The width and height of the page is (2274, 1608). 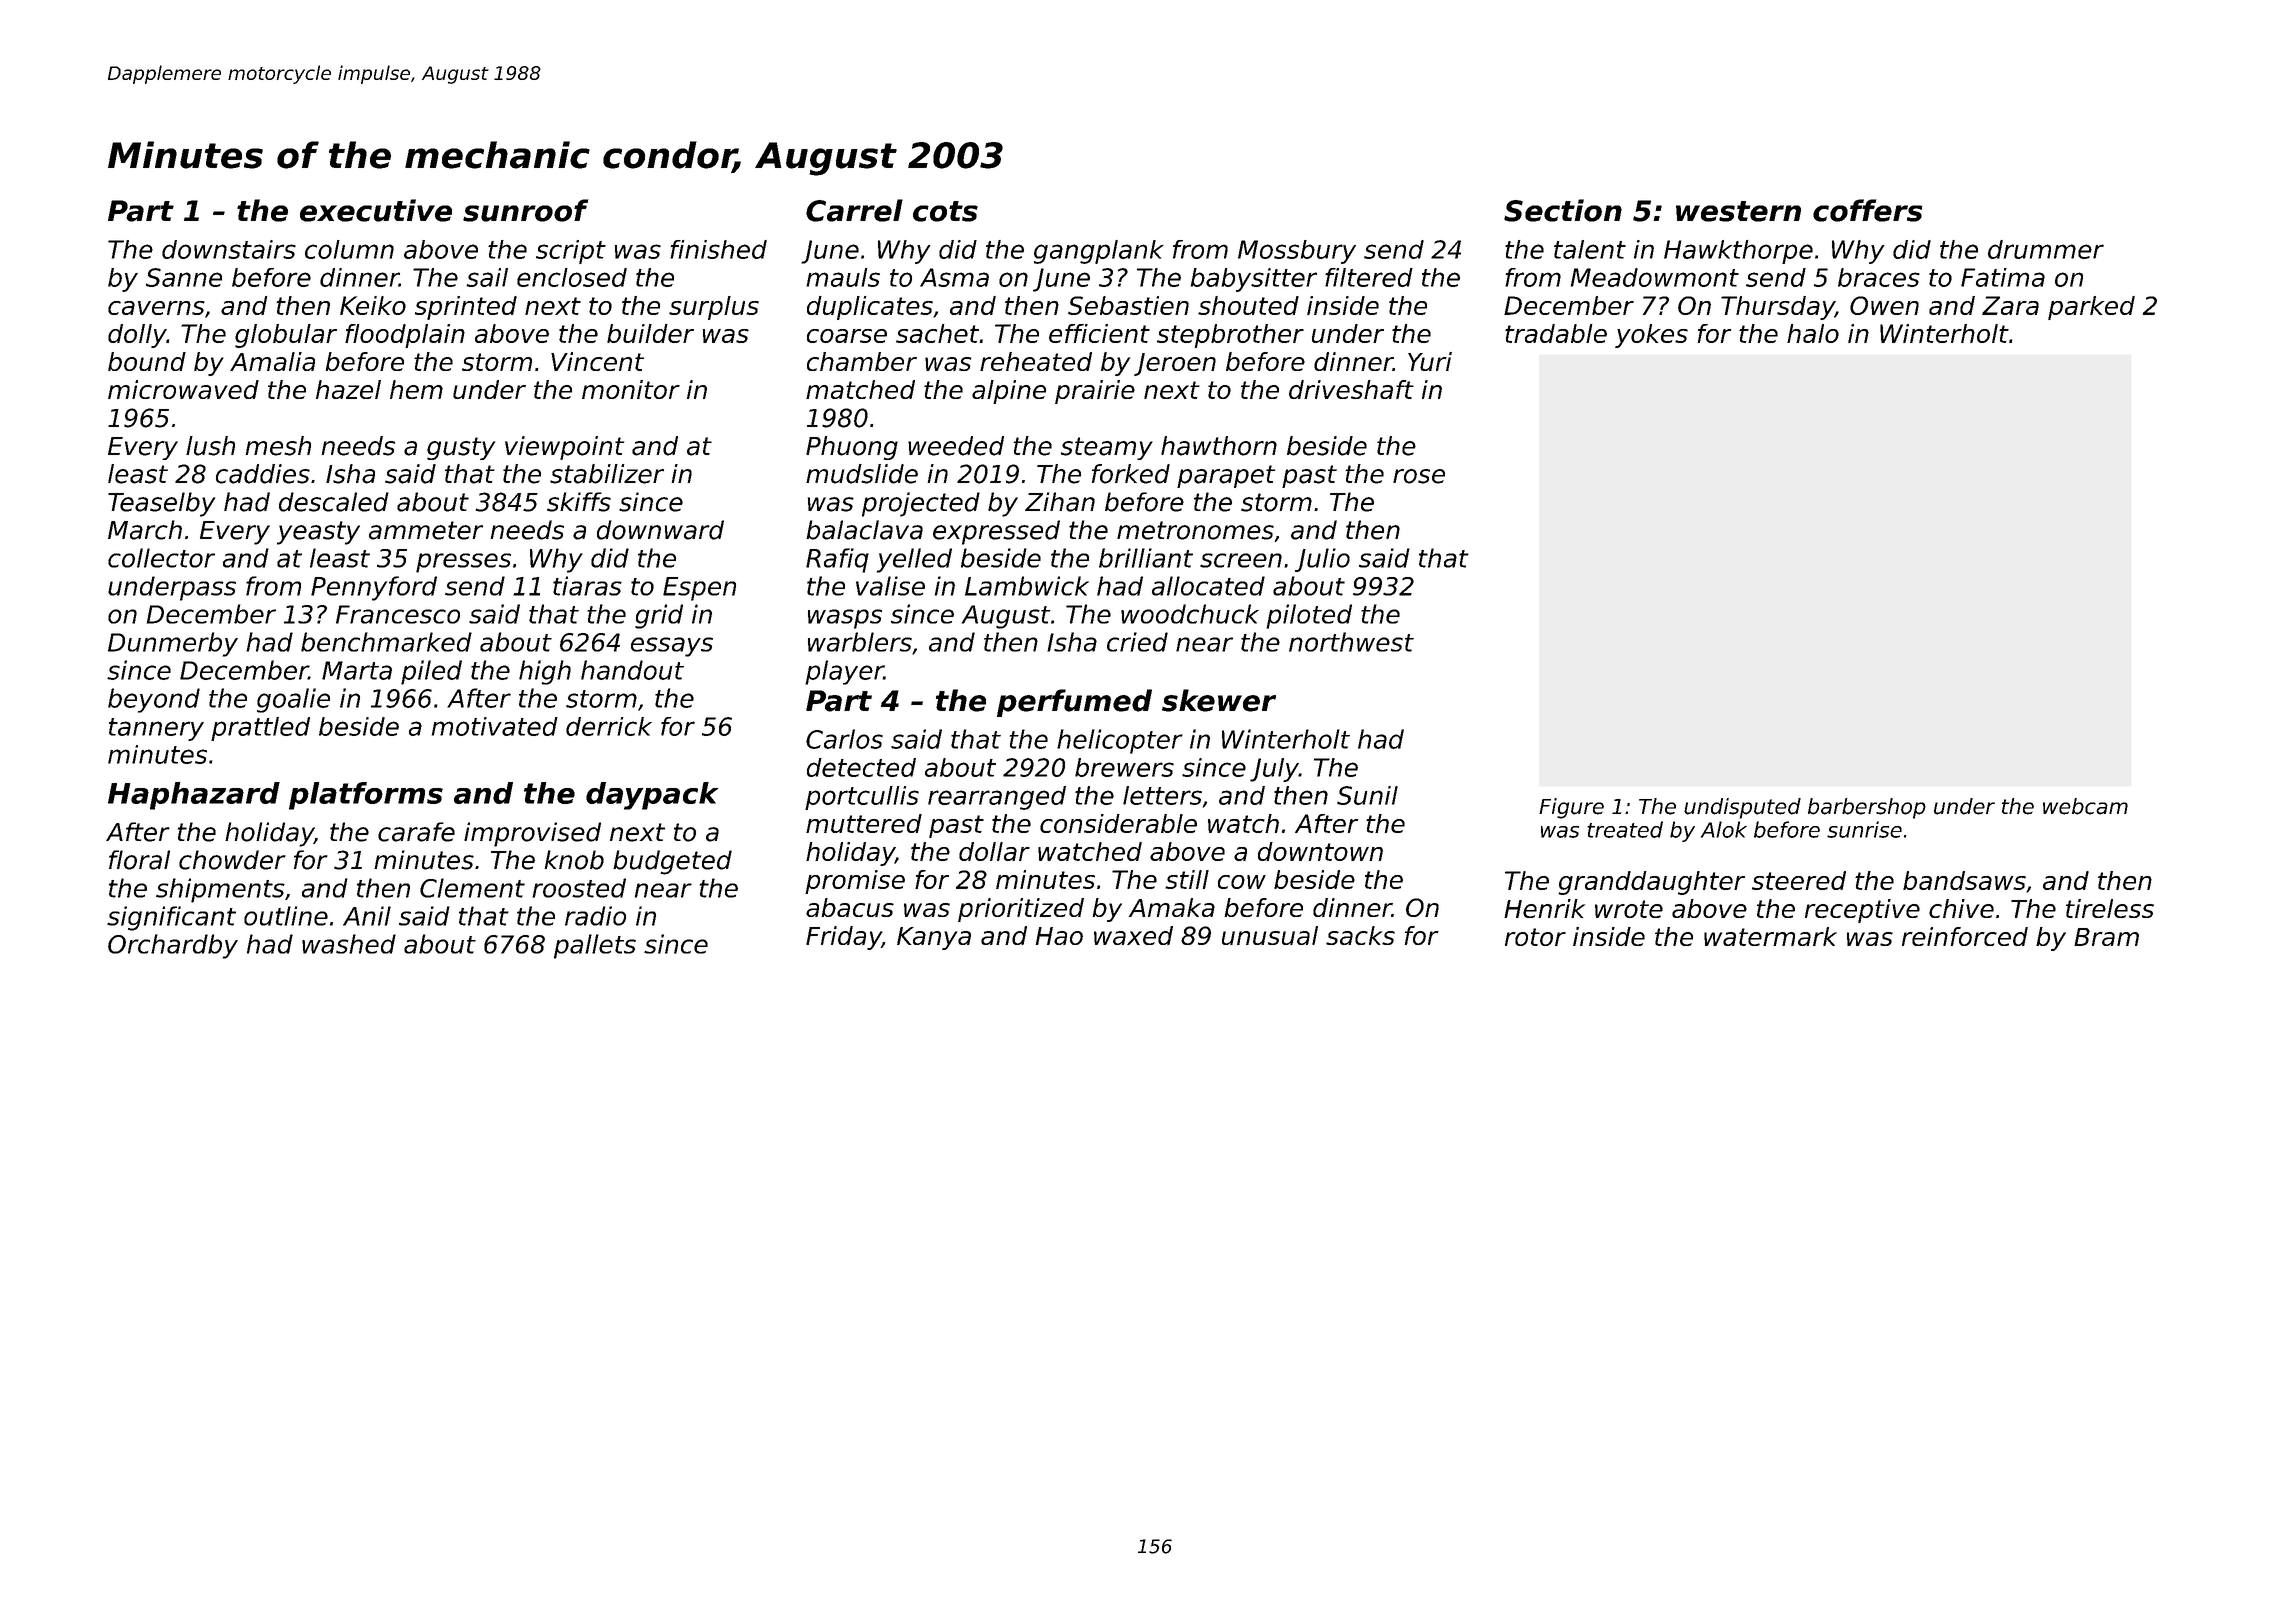 I want to click on washed, so click(x=349, y=944).
